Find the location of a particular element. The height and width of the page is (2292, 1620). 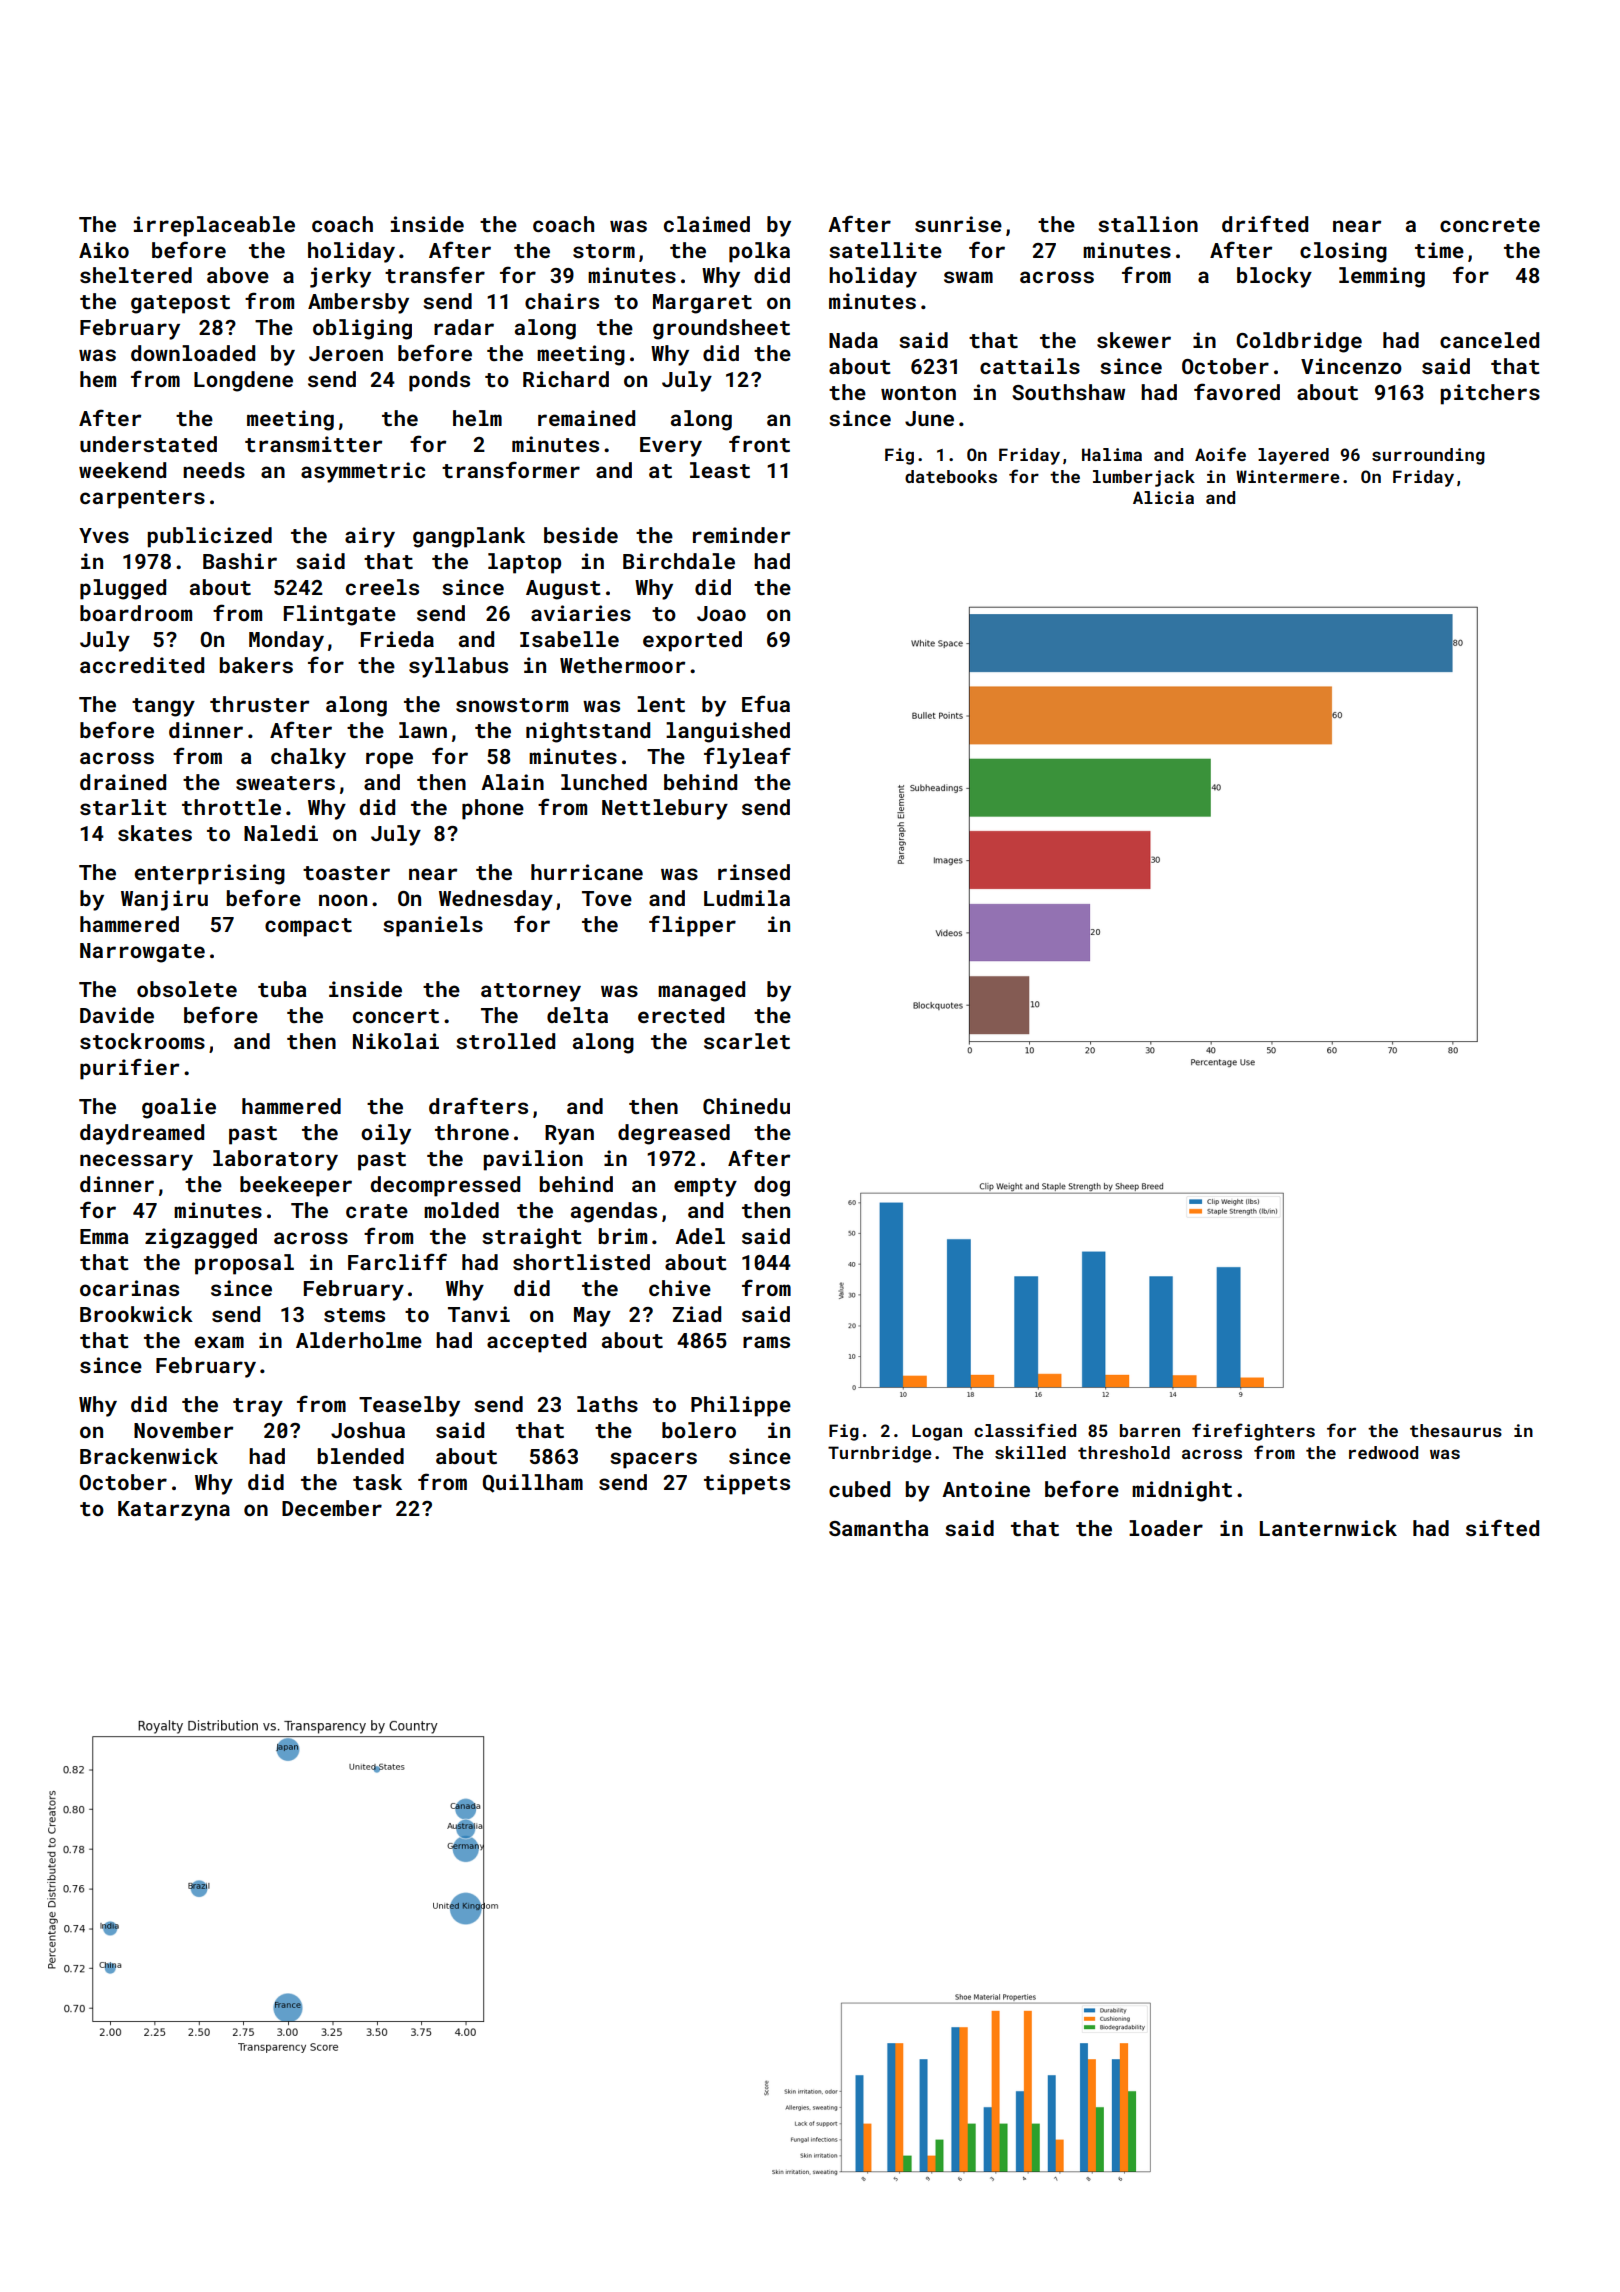

pitchers is located at coordinates (1490, 394).
